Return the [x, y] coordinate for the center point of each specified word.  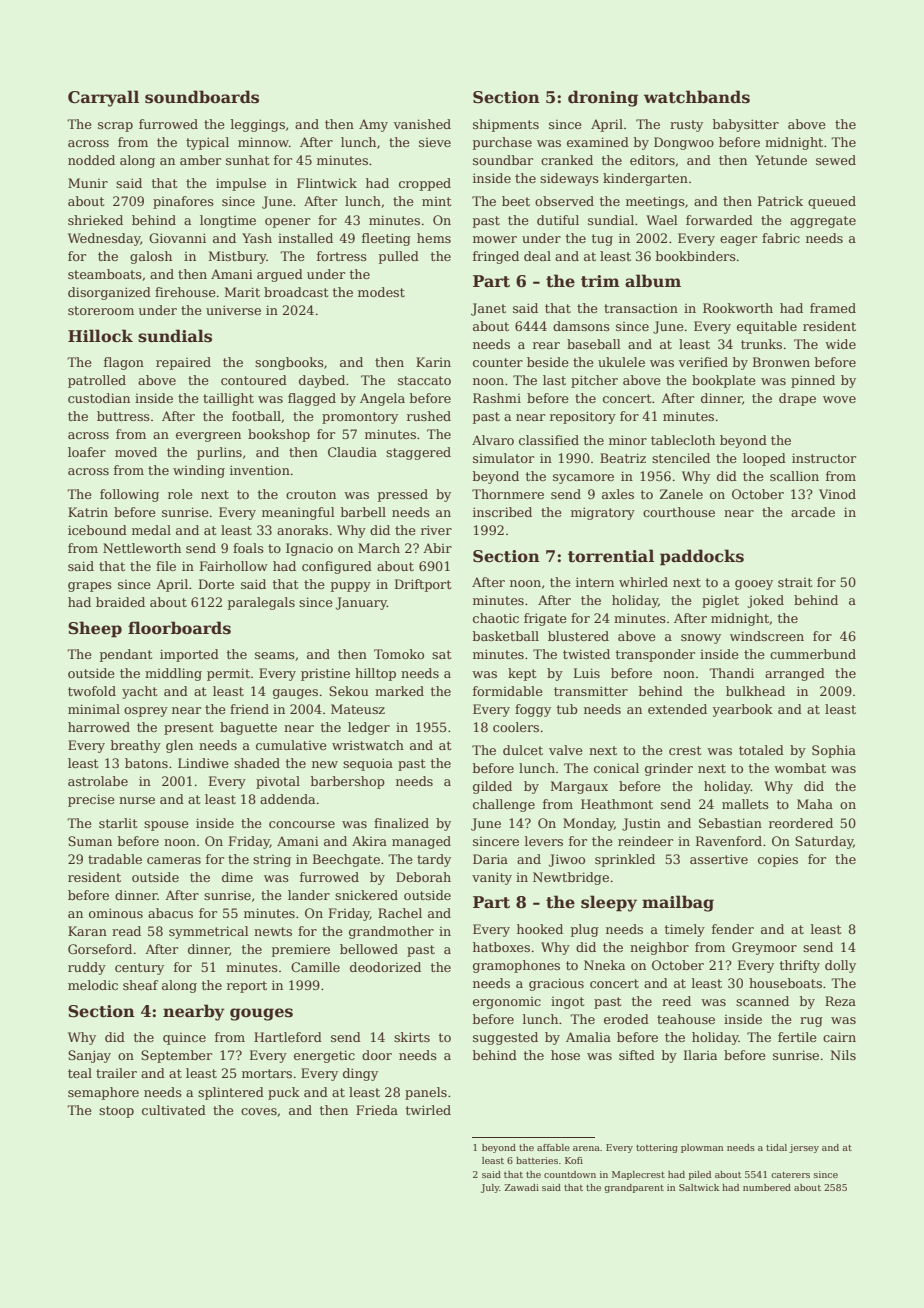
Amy [373, 125]
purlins [219, 453]
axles [618, 494]
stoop [116, 1112]
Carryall [103, 98]
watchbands [697, 97]
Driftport [423, 585]
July [490, 1188]
